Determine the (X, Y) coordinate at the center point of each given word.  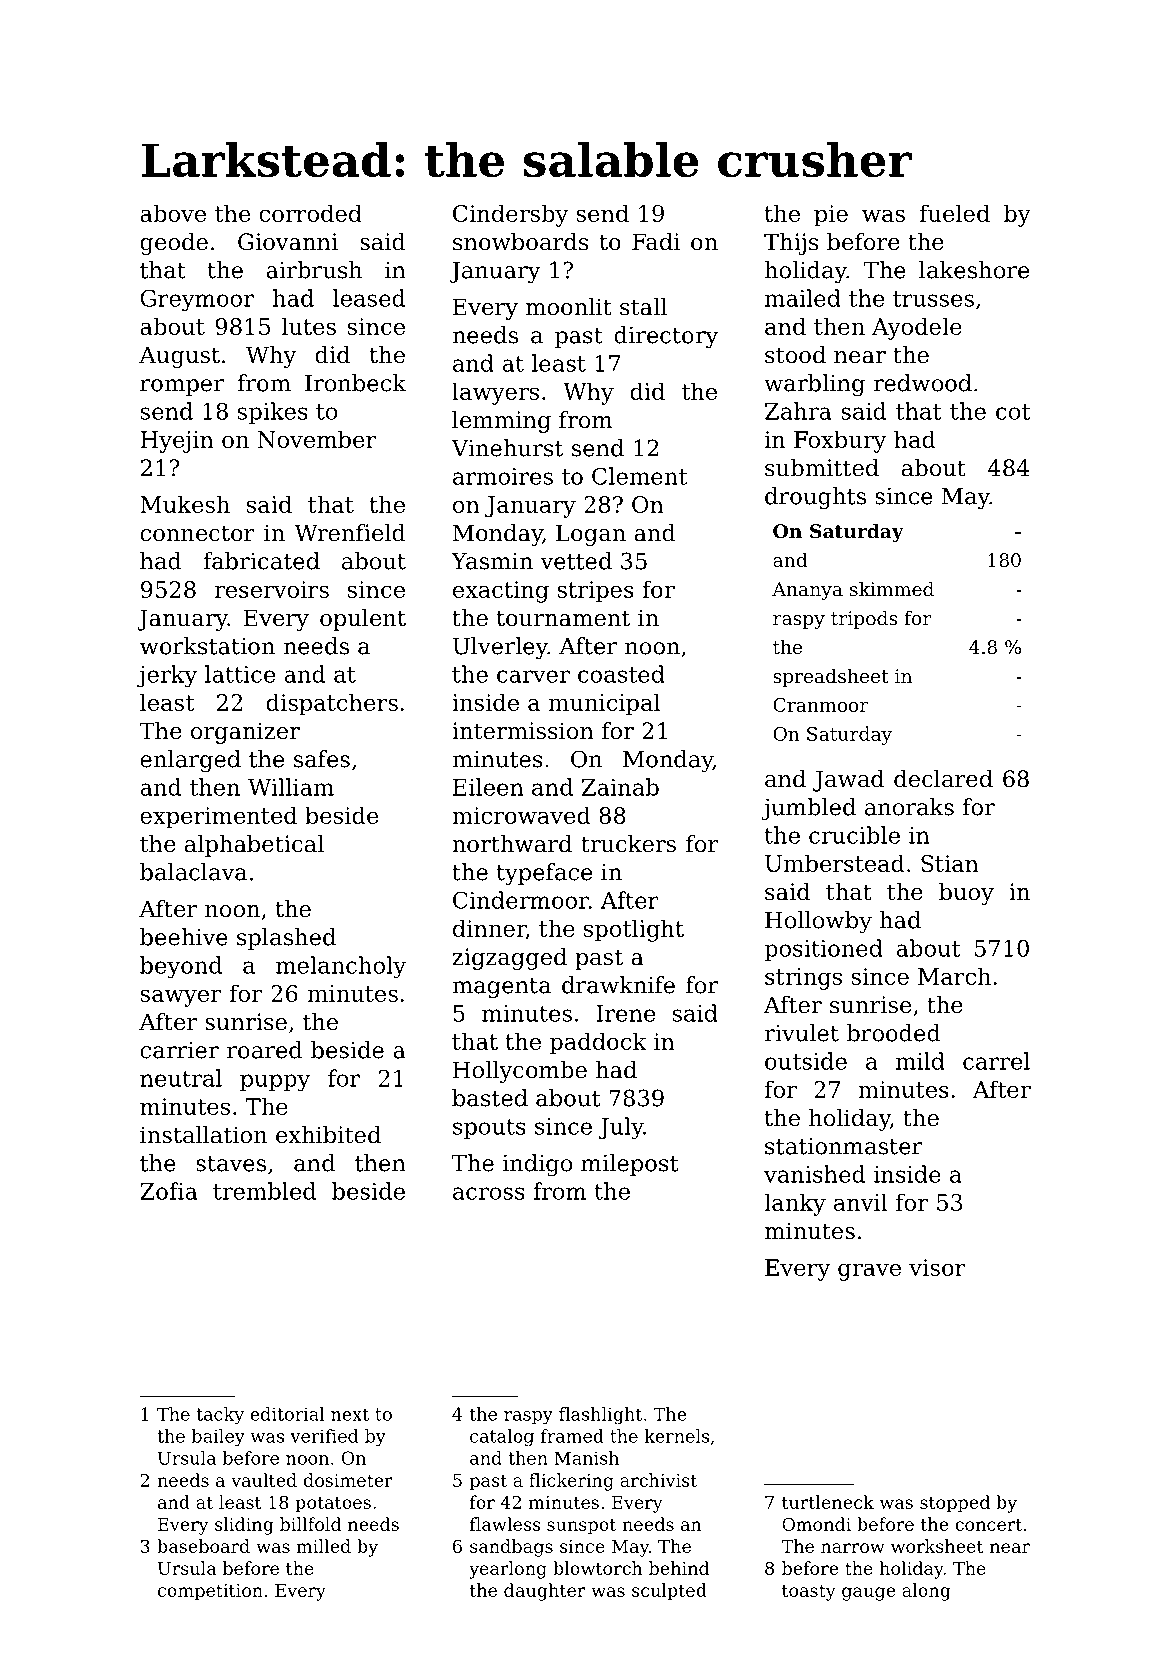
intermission (523, 731)
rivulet (802, 1033)
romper (182, 387)
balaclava (193, 872)
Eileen (488, 787)
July (620, 1128)
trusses (933, 299)
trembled (264, 1191)
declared (943, 779)
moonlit (569, 307)
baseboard (203, 1546)
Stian (950, 863)
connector (197, 533)
